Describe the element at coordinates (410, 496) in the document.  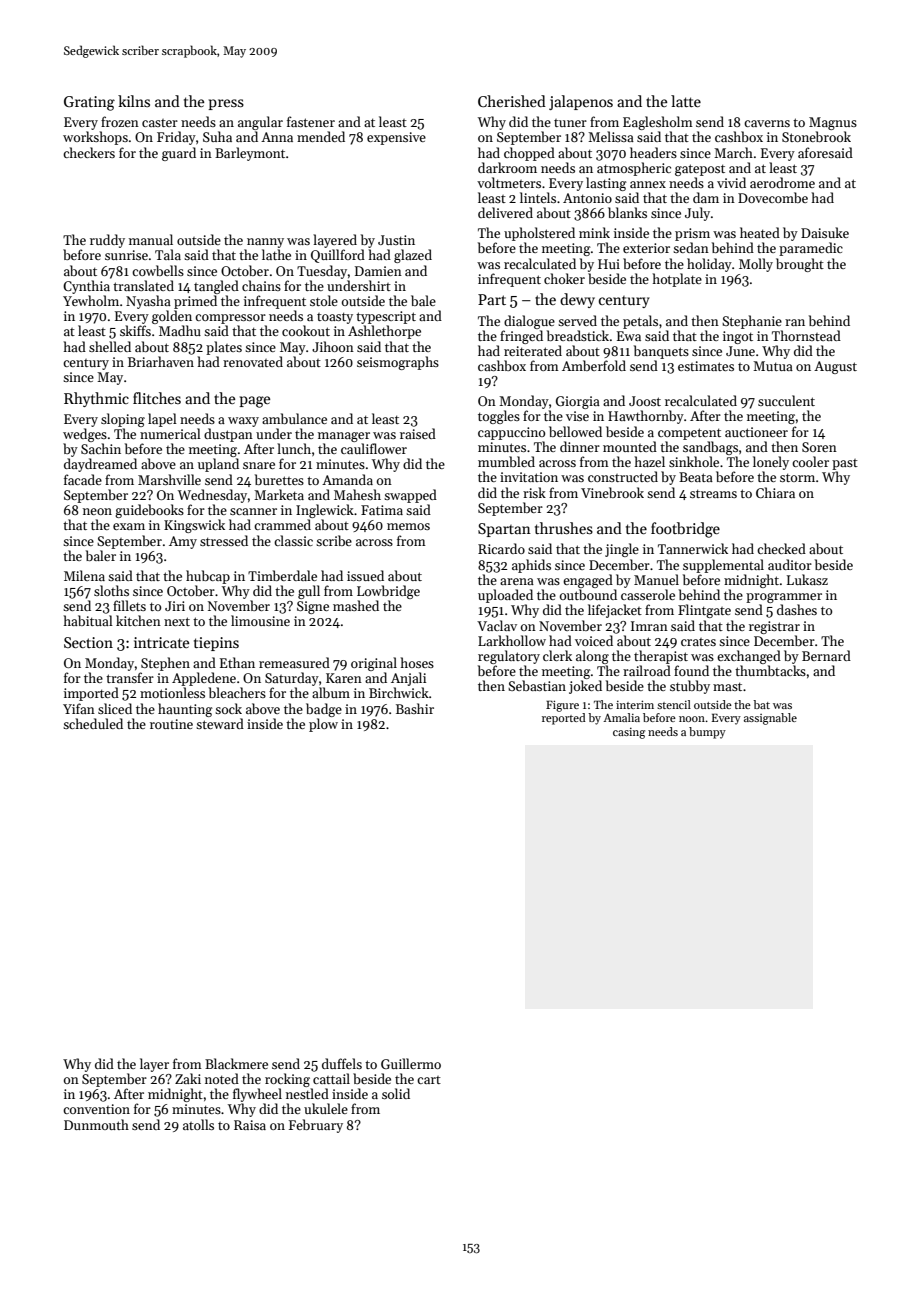
I see `swapped` at that location.
